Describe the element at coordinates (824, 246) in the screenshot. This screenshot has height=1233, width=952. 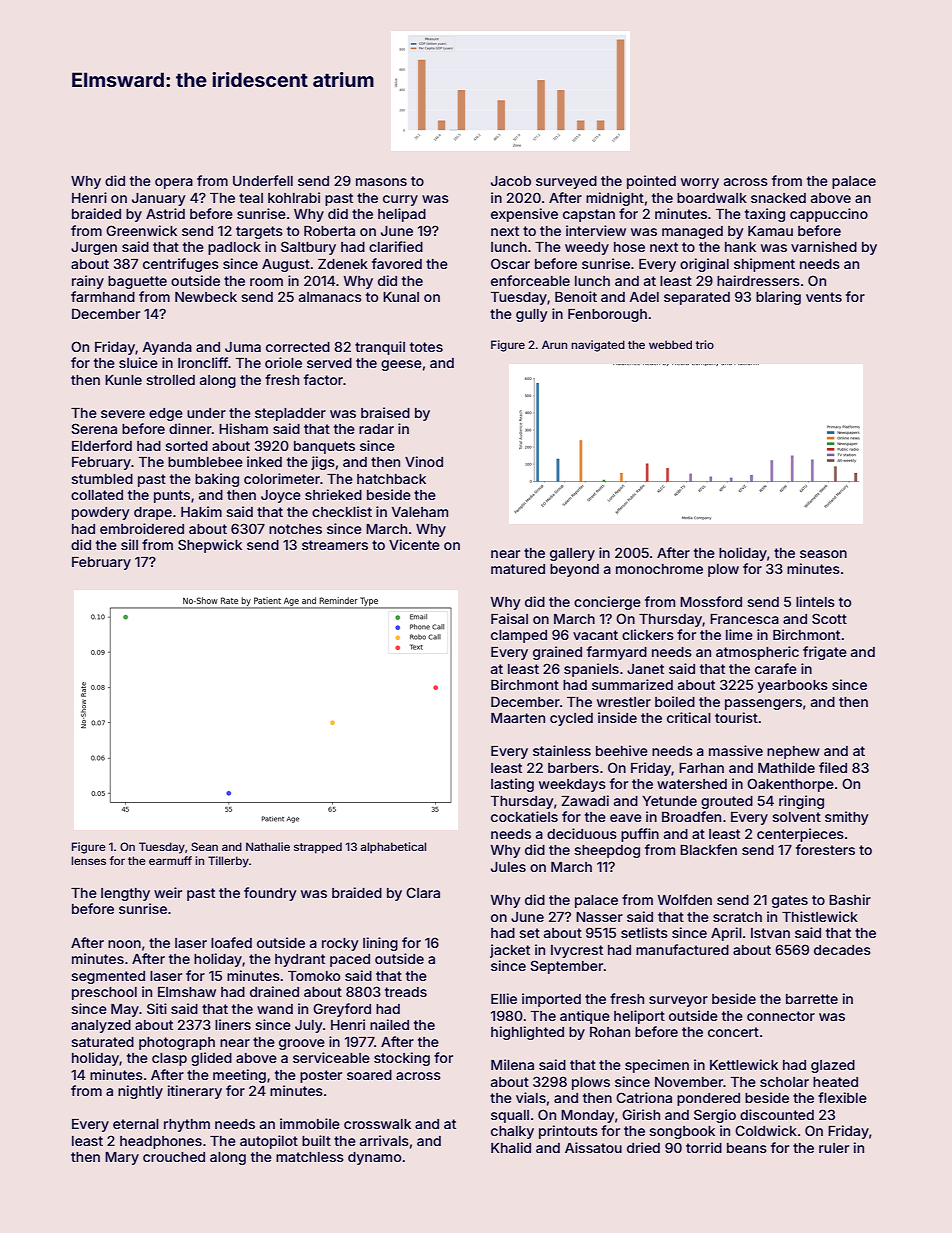
I see `varnished` at that location.
